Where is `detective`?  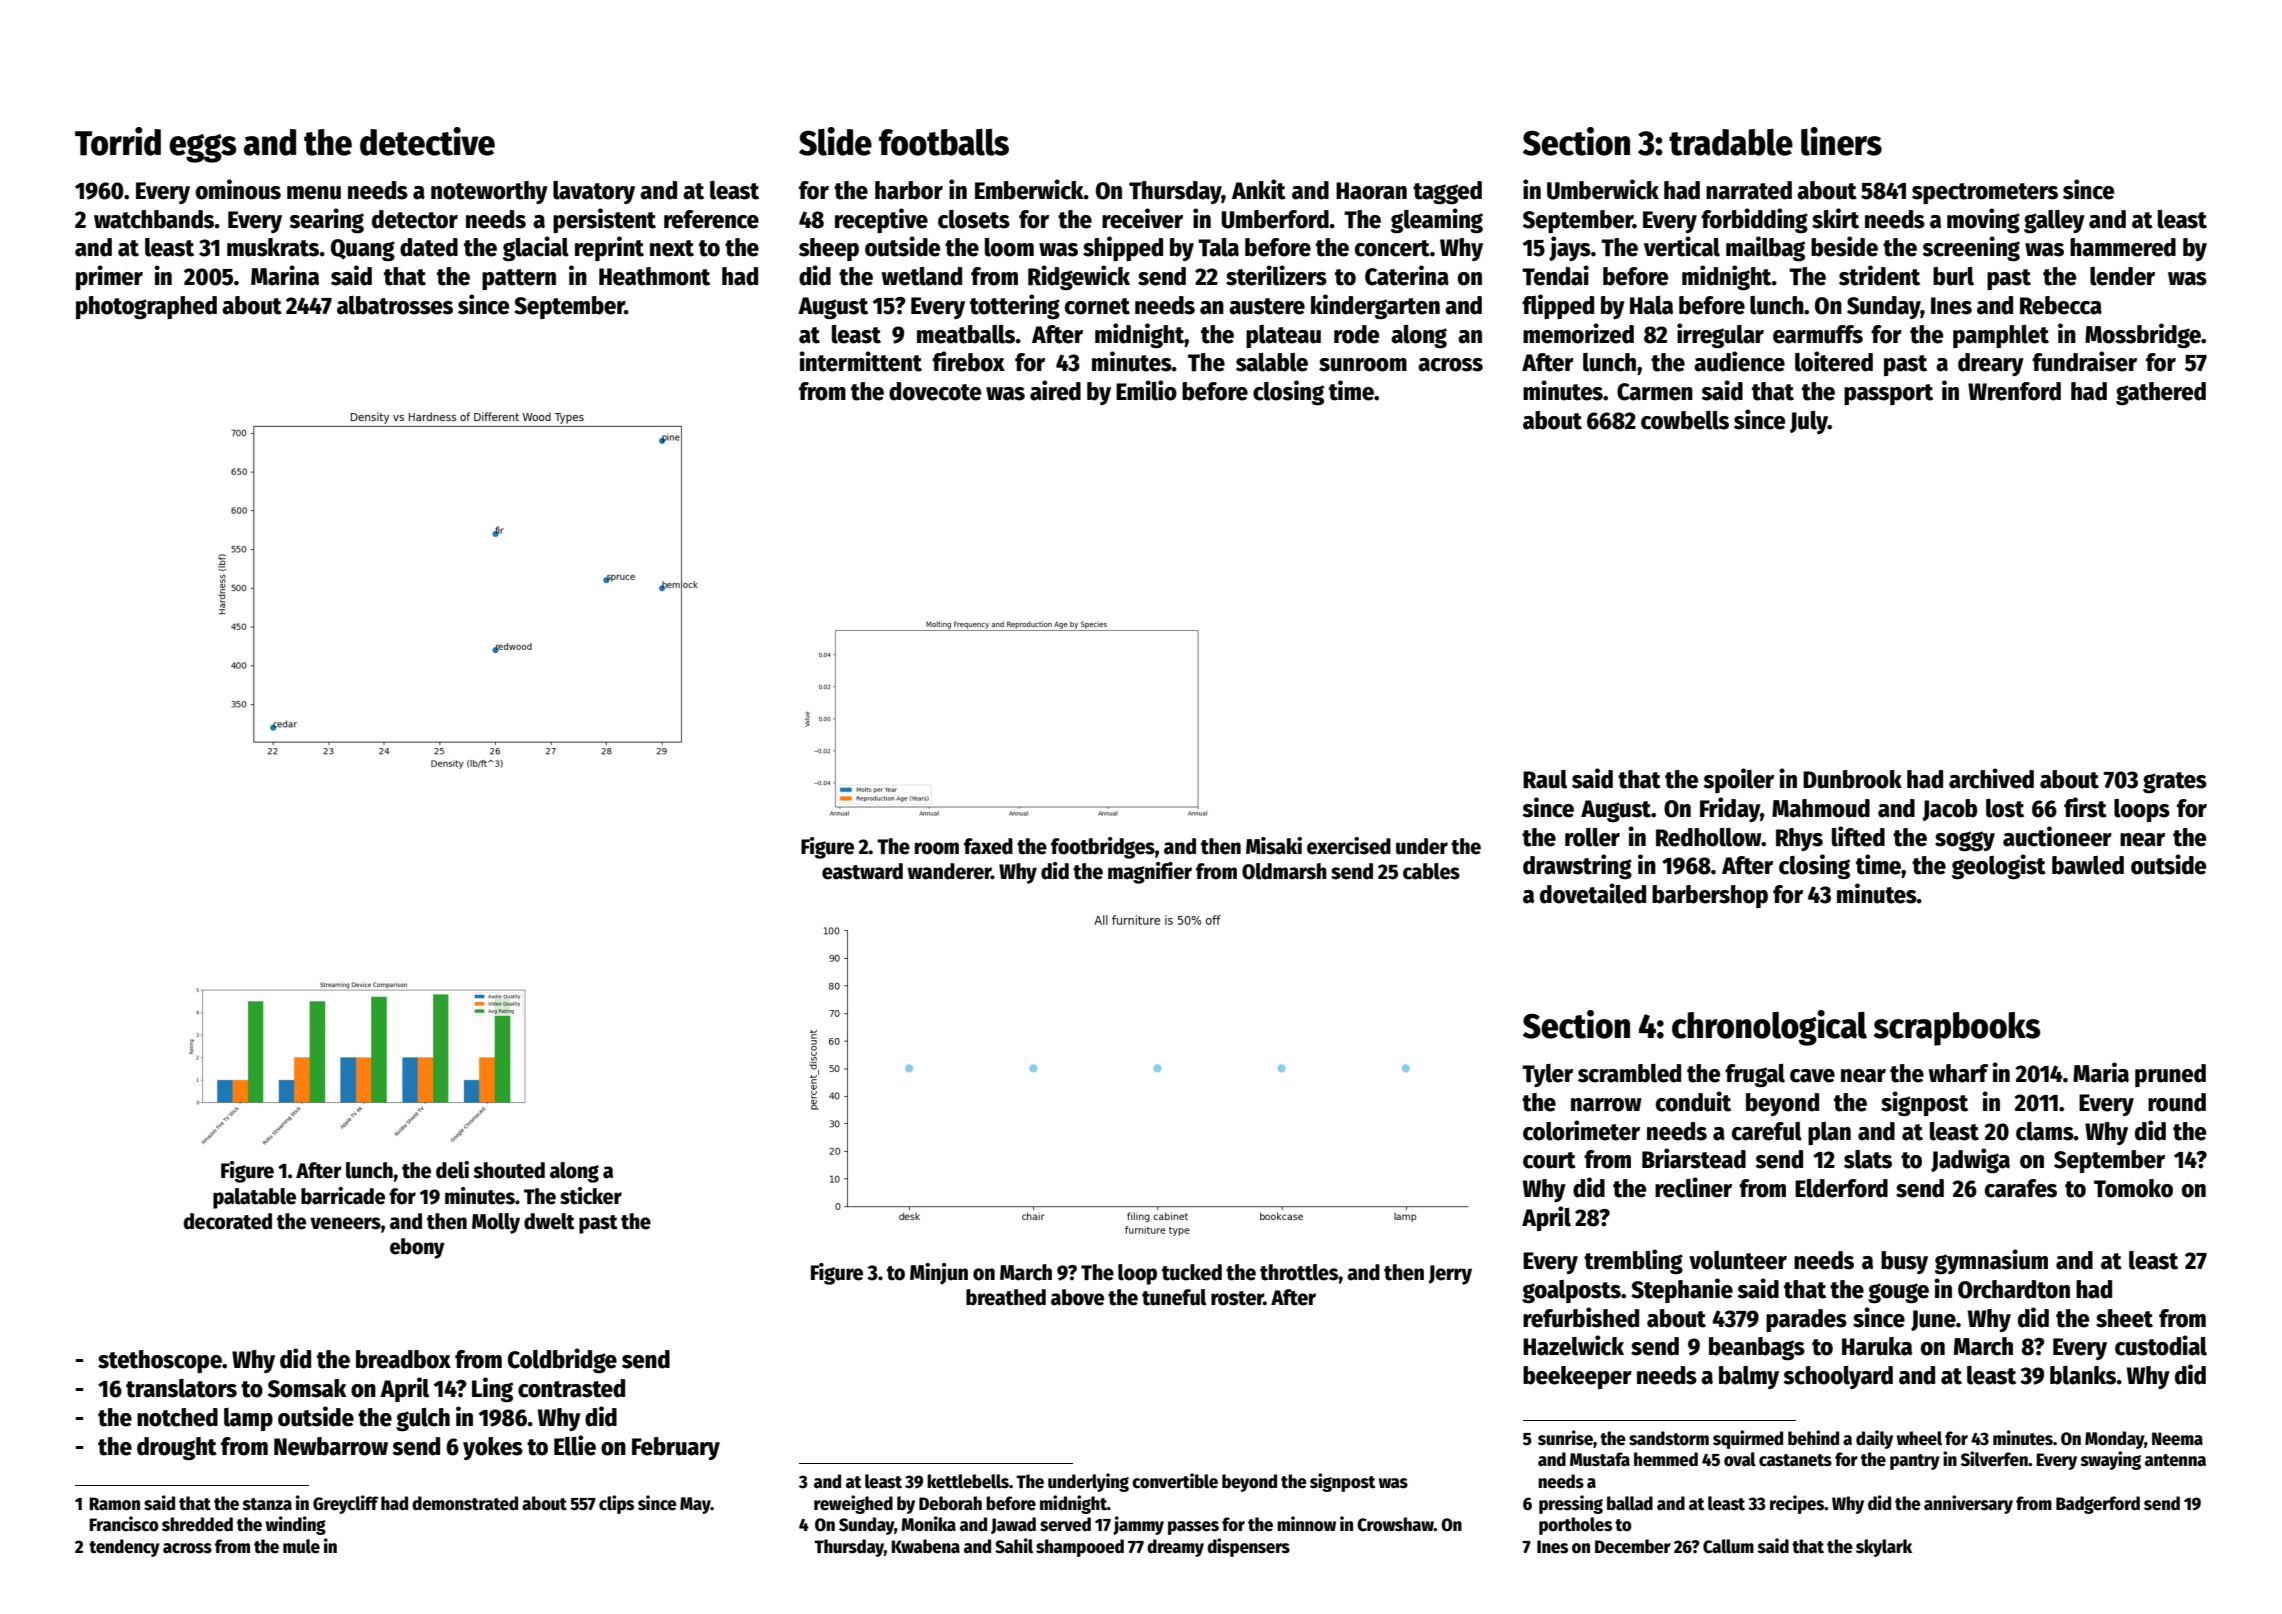 detective is located at coordinates (427, 141).
